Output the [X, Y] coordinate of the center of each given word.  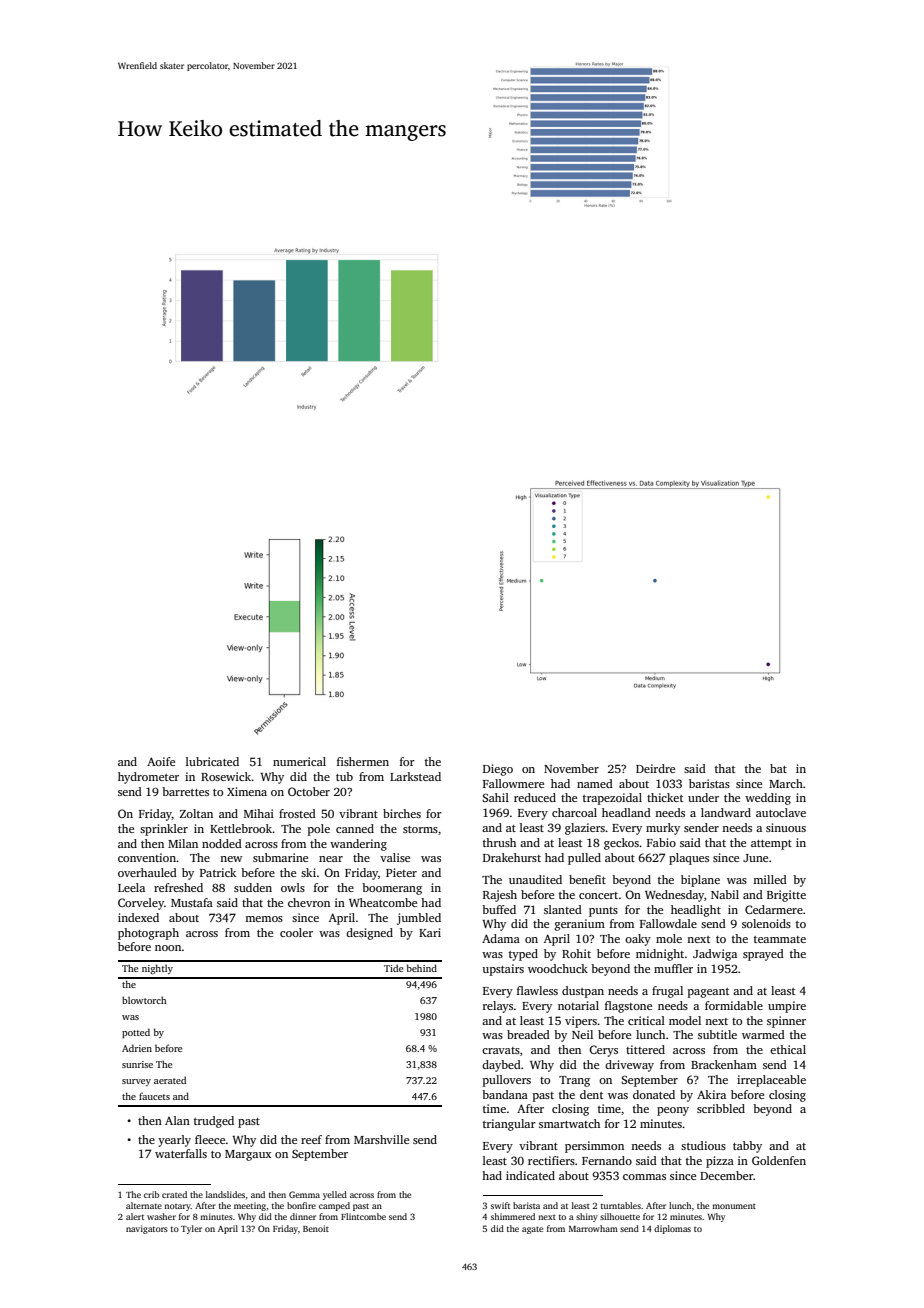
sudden [253, 887]
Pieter [401, 872]
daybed [501, 1066]
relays [498, 1007]
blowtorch [144, 1000]
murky [663, 829]
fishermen [363, 761]
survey [136, 1082]
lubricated [212, 761]
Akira [711, 1094]
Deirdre [655, 768]
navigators [147, 1229]
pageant [708, 993]
